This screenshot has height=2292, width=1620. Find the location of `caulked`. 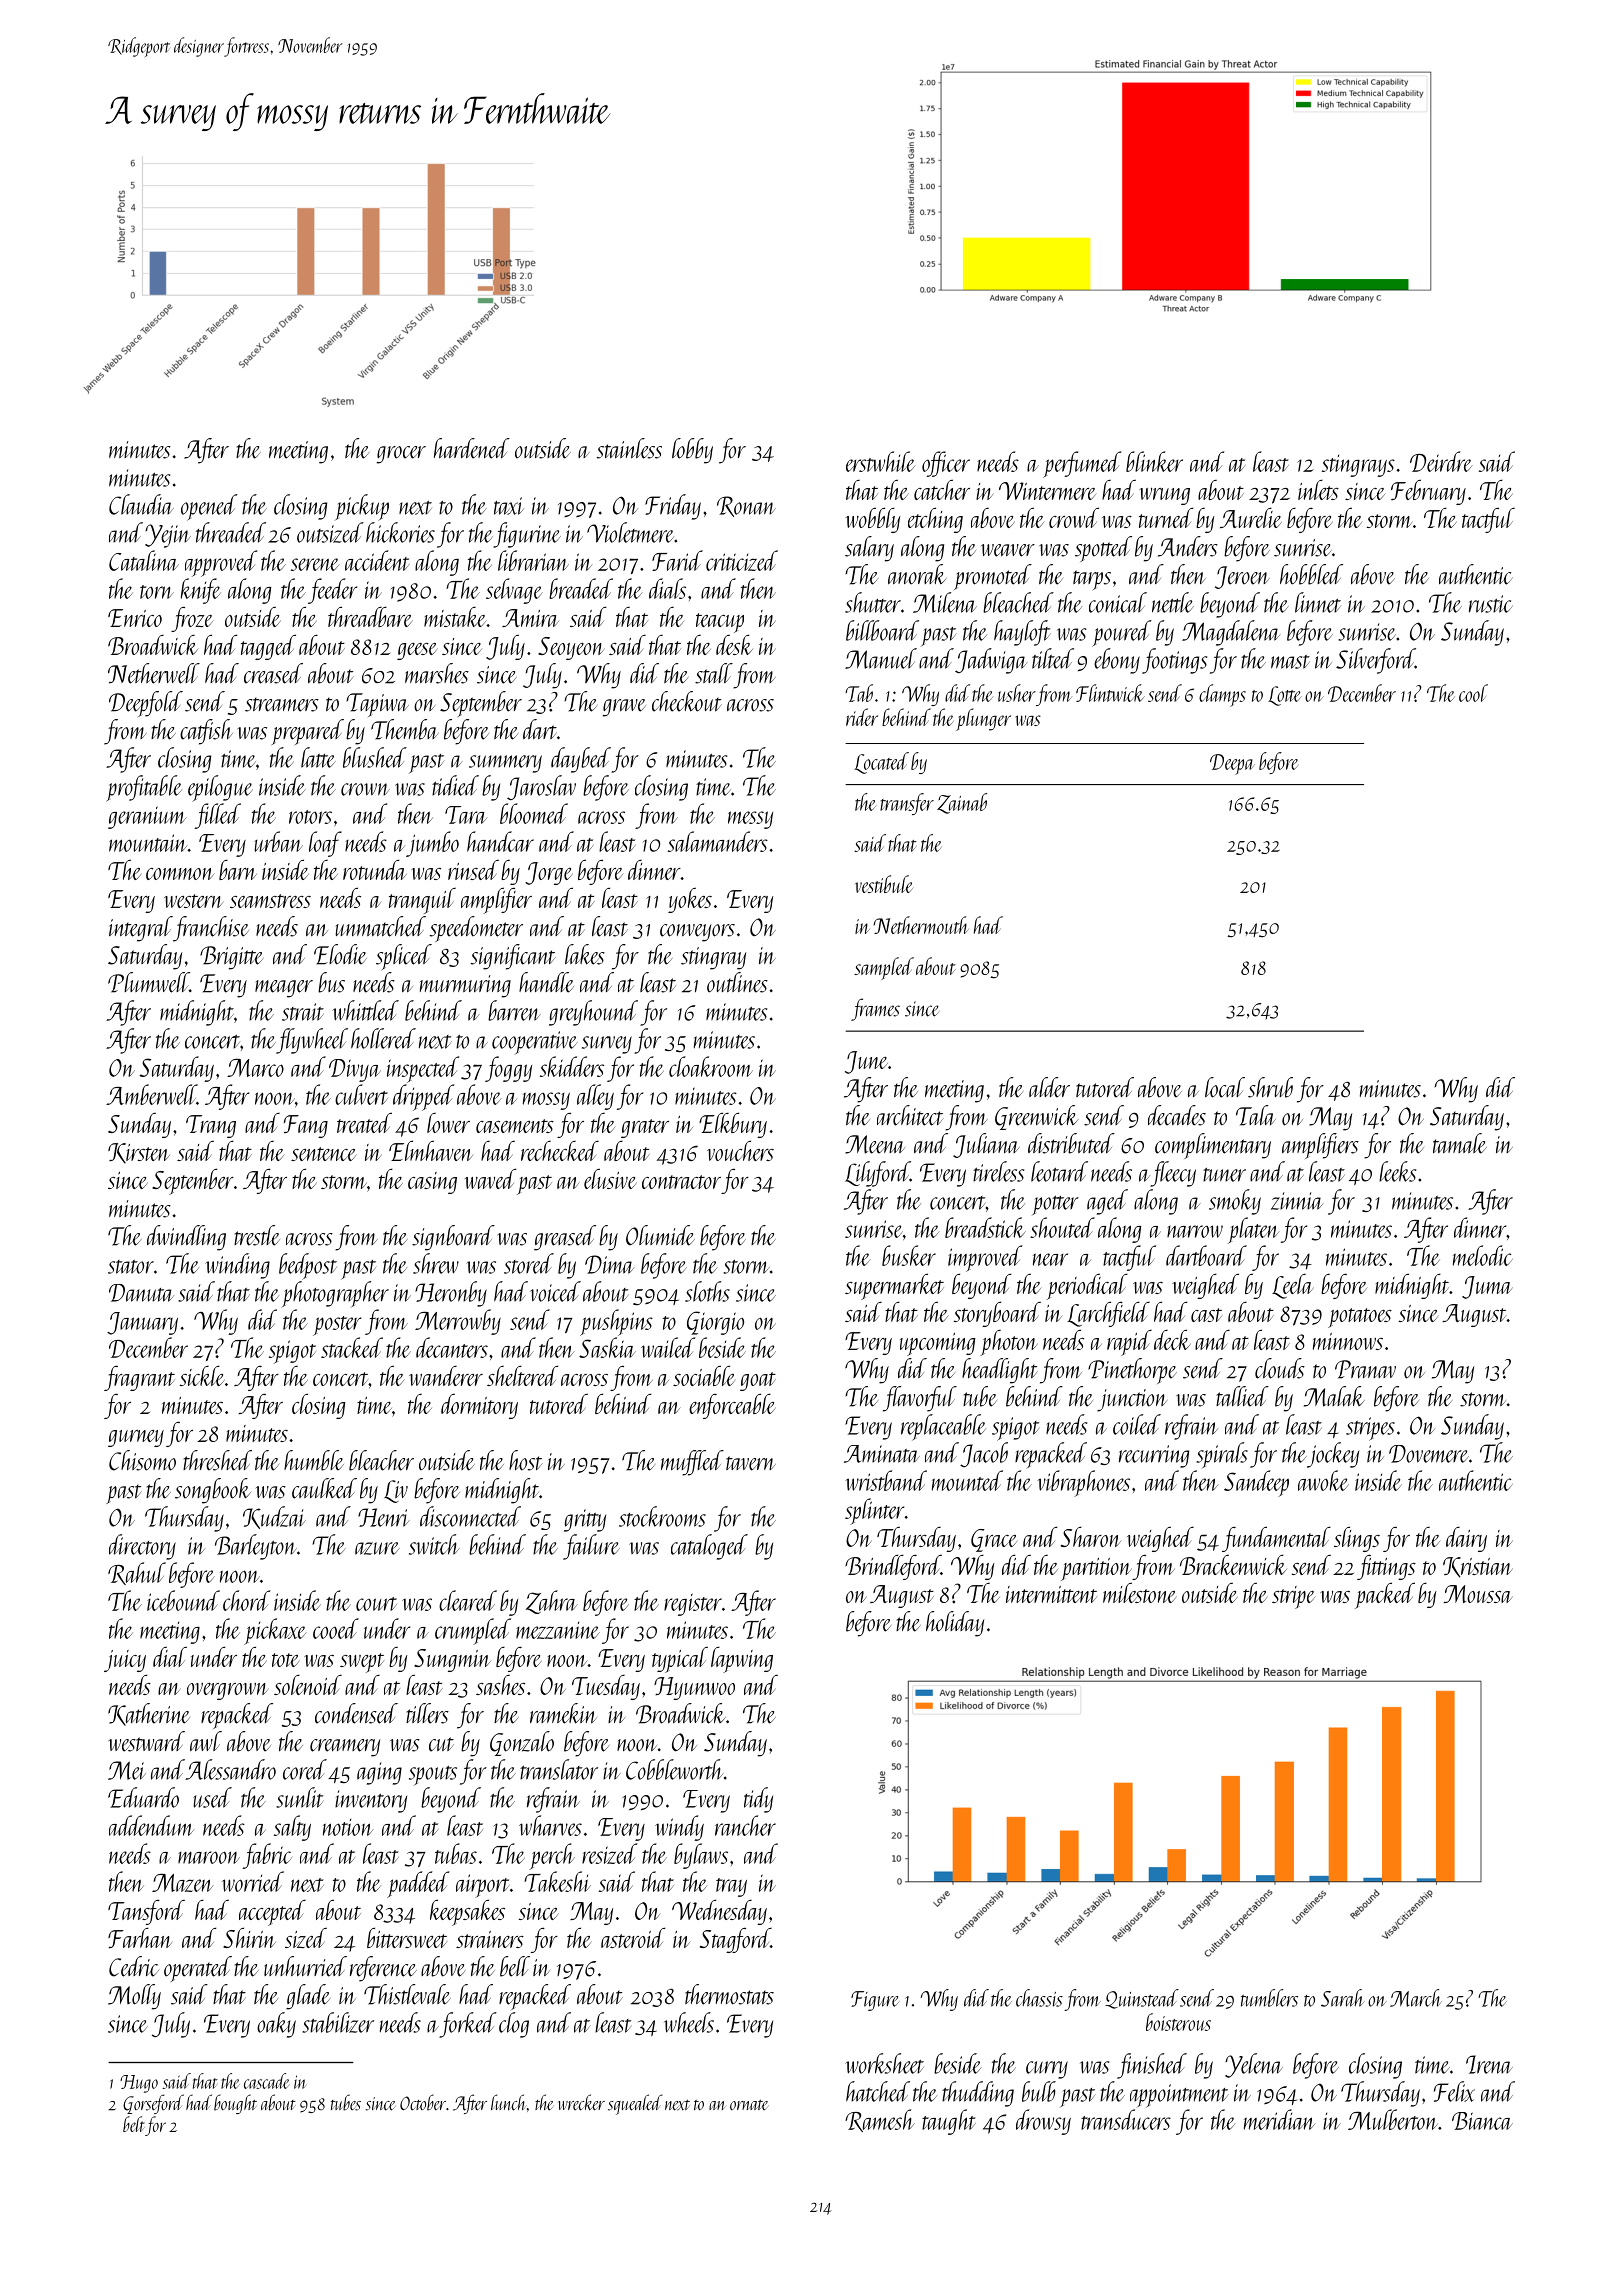

caulked is located at coordinates (324, 1488).
